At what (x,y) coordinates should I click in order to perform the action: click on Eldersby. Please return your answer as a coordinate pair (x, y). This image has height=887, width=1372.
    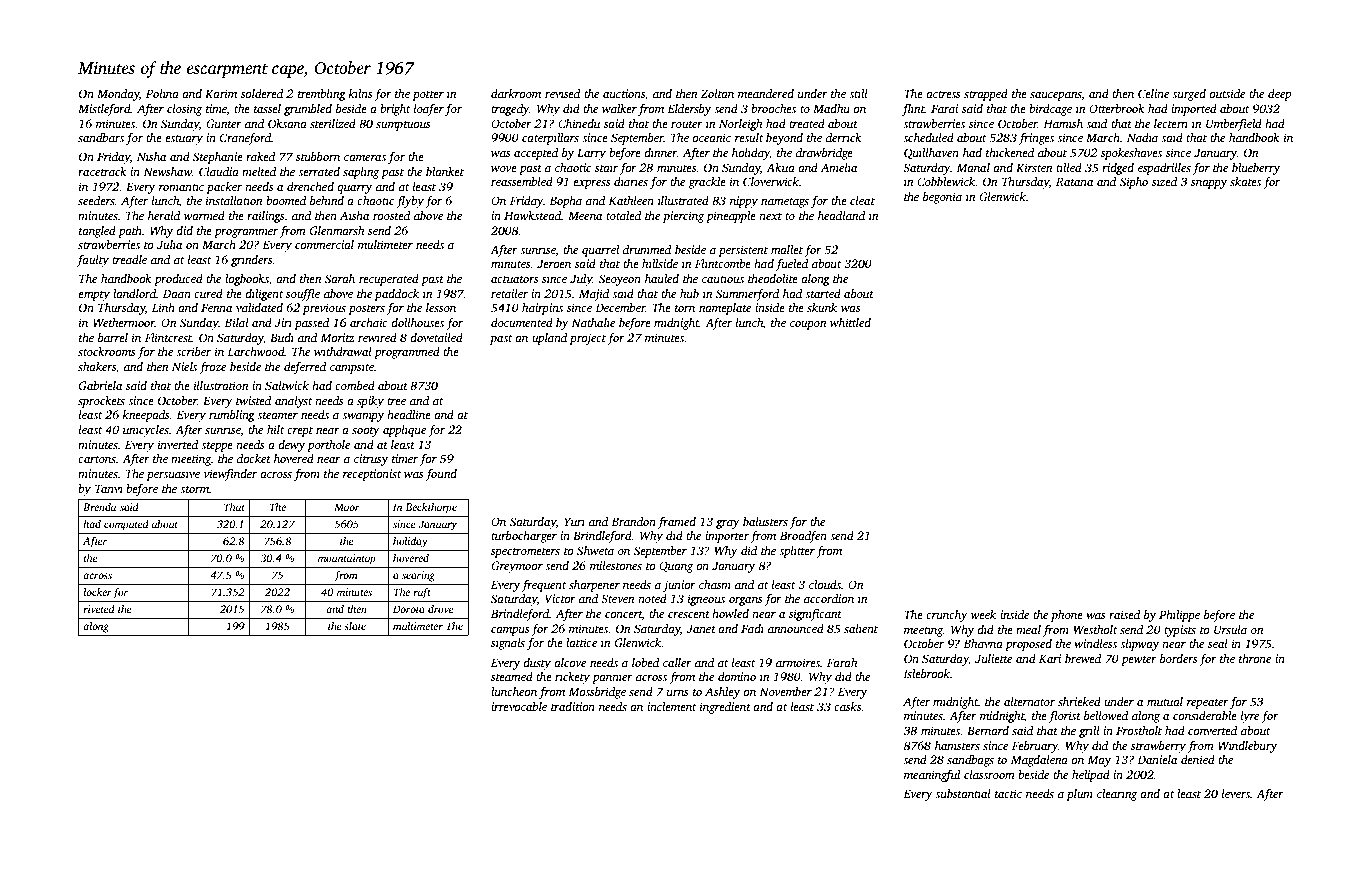
    Looking at the image, I should click on (689, 110).
